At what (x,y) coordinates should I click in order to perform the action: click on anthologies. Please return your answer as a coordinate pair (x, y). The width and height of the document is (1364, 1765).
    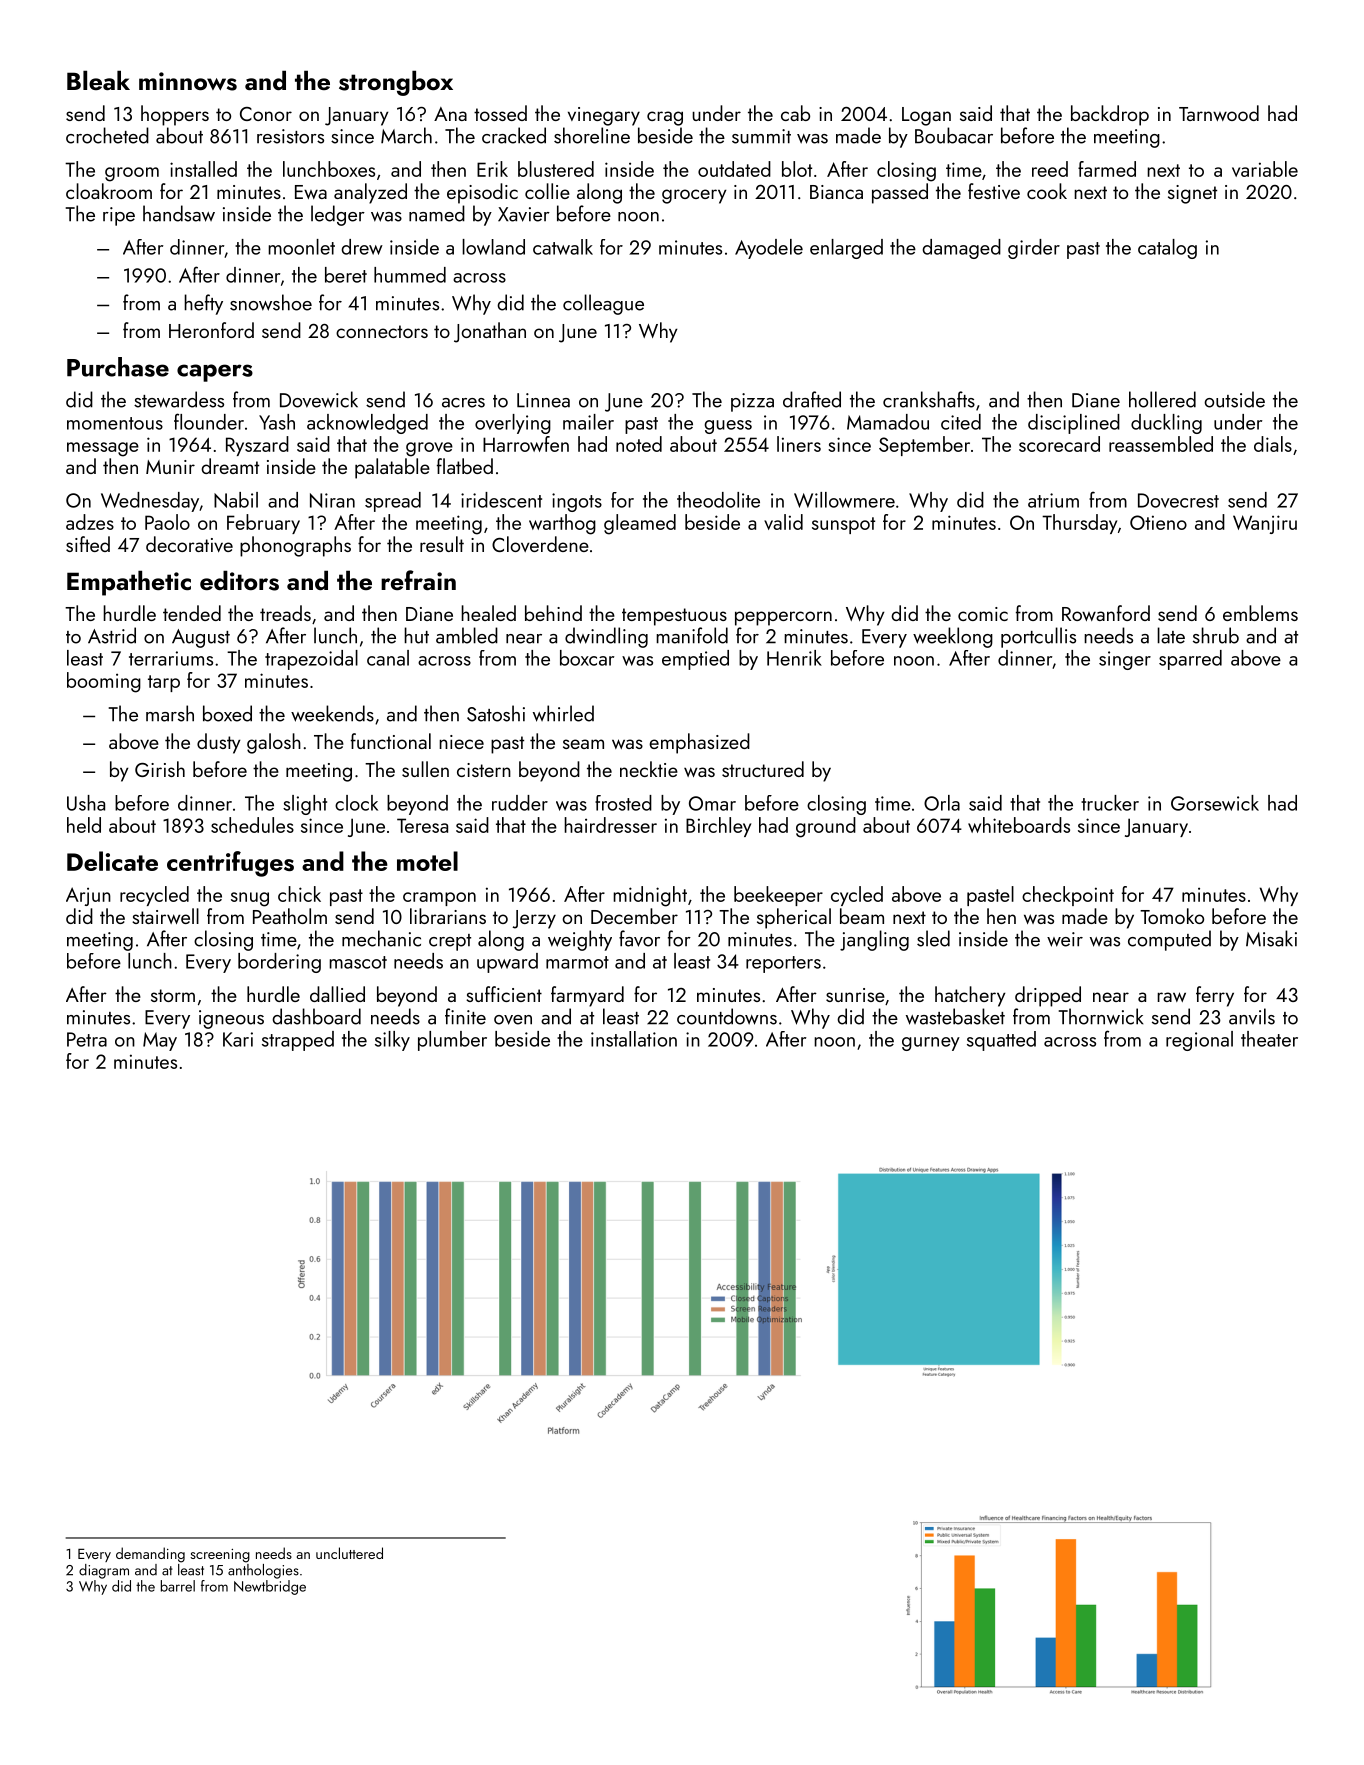
    Looking at the image, I should click on (263, 1571).
